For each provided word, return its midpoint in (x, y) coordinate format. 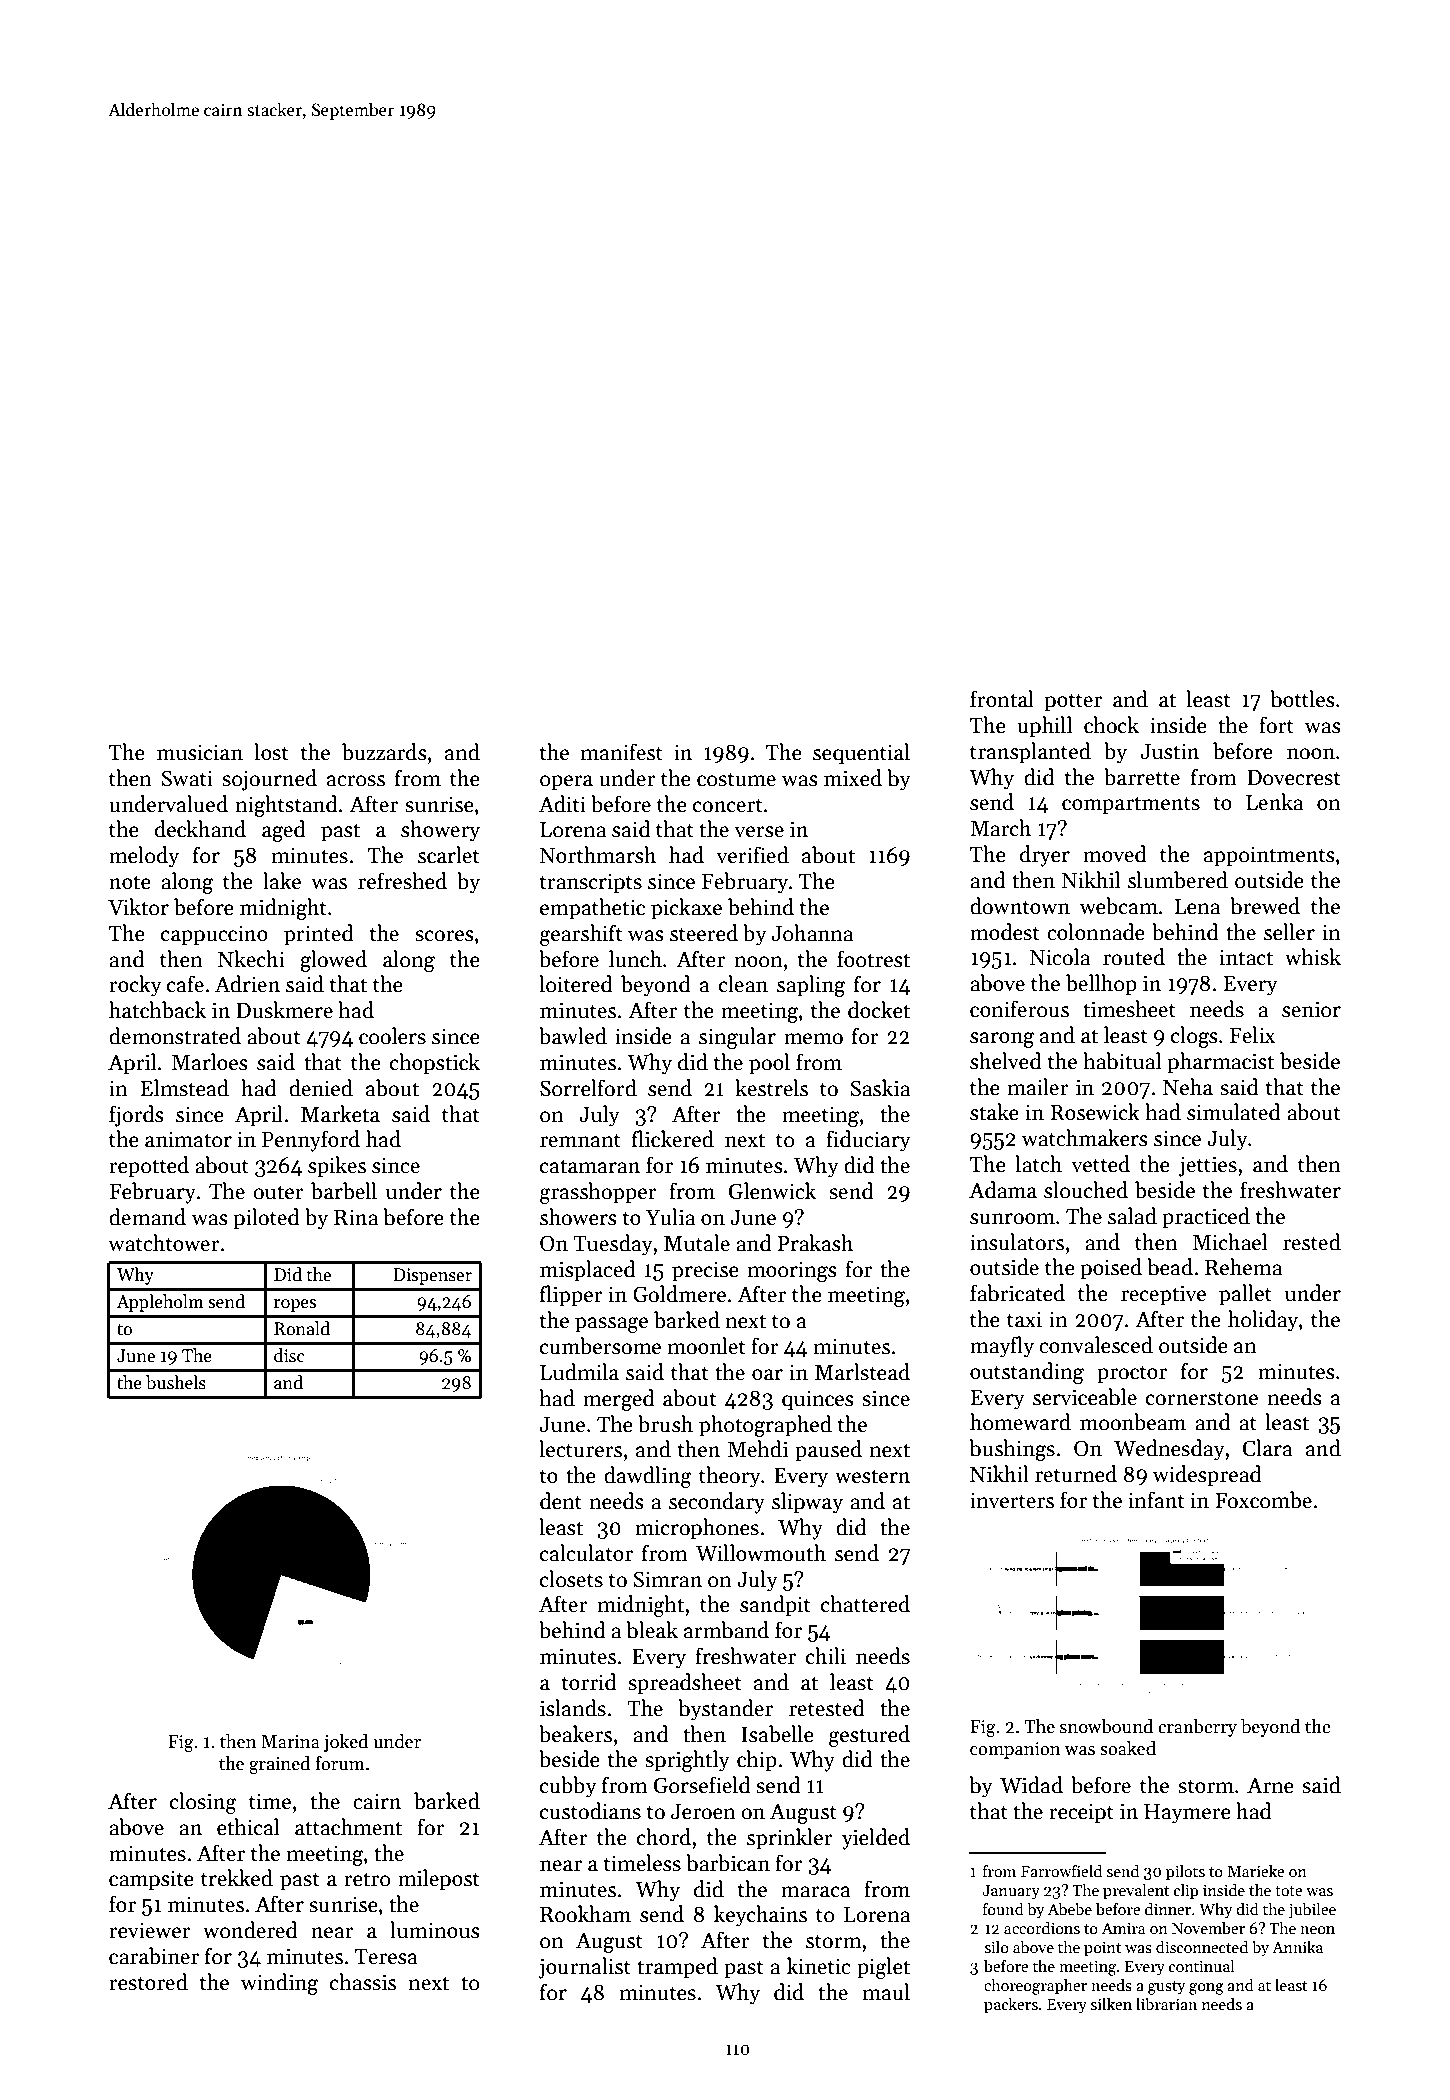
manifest (622, 752)
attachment (348, 1827)
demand (147, 1217)
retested (827, 1708)
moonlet (707, 1346)
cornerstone (1202, 1398)
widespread (1207, 1476)
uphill (1045, 727)
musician (200, 752)
